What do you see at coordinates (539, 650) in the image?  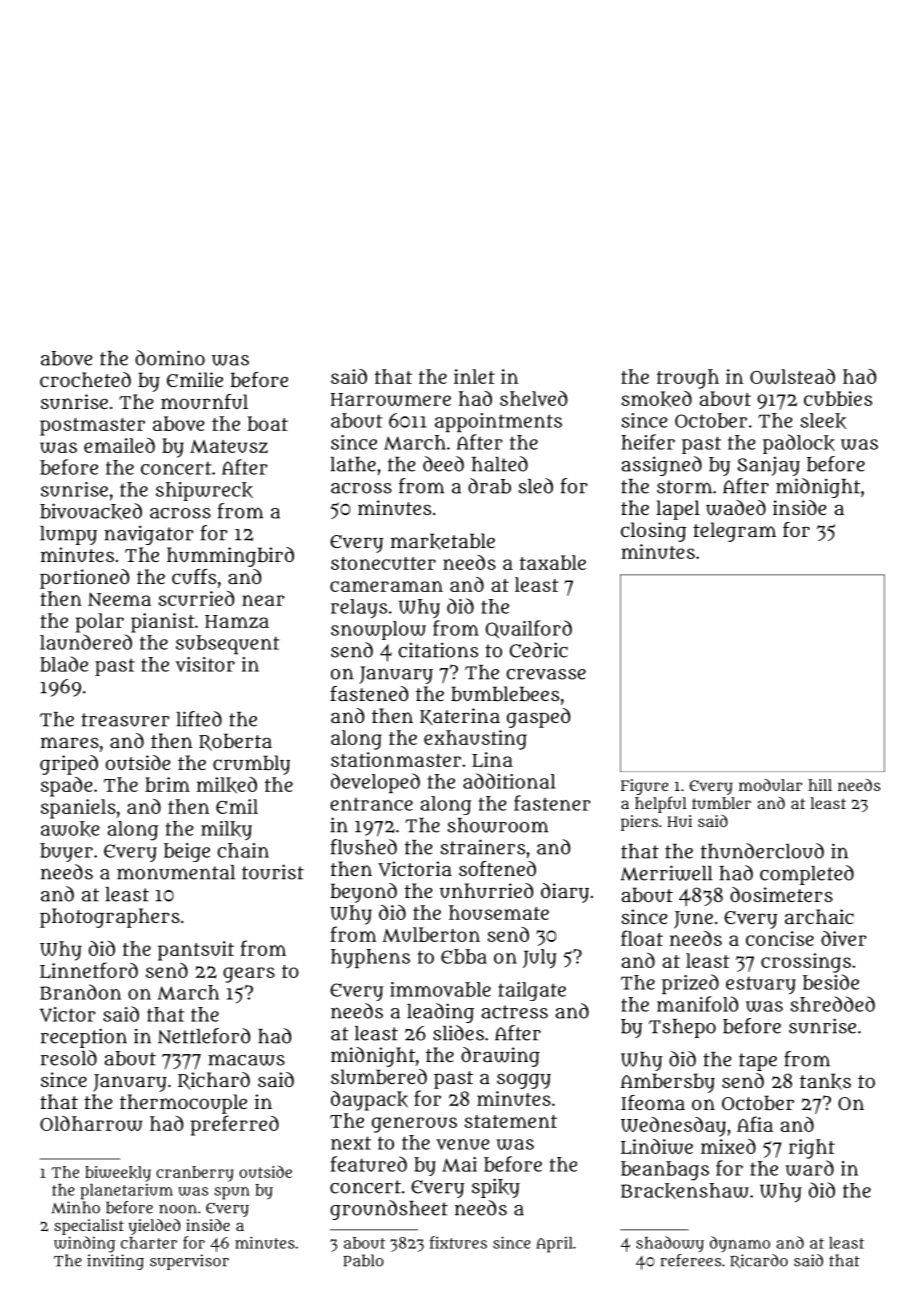 I see `Cedric` at bounding box center [539, 650].
